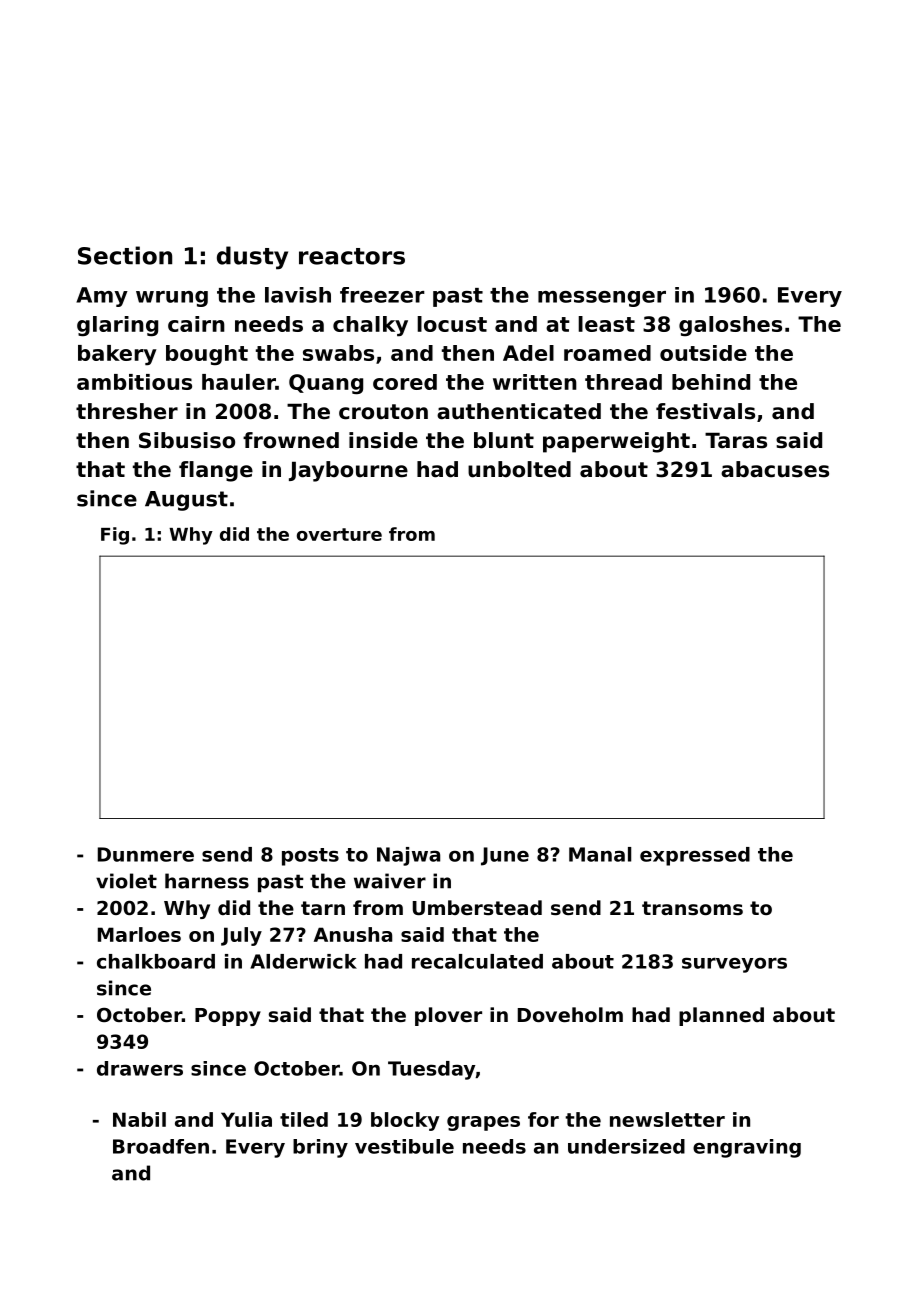  Describe the element at coordinates (348, 471) in the screenshot. I see `Jaybourne` at that location.
